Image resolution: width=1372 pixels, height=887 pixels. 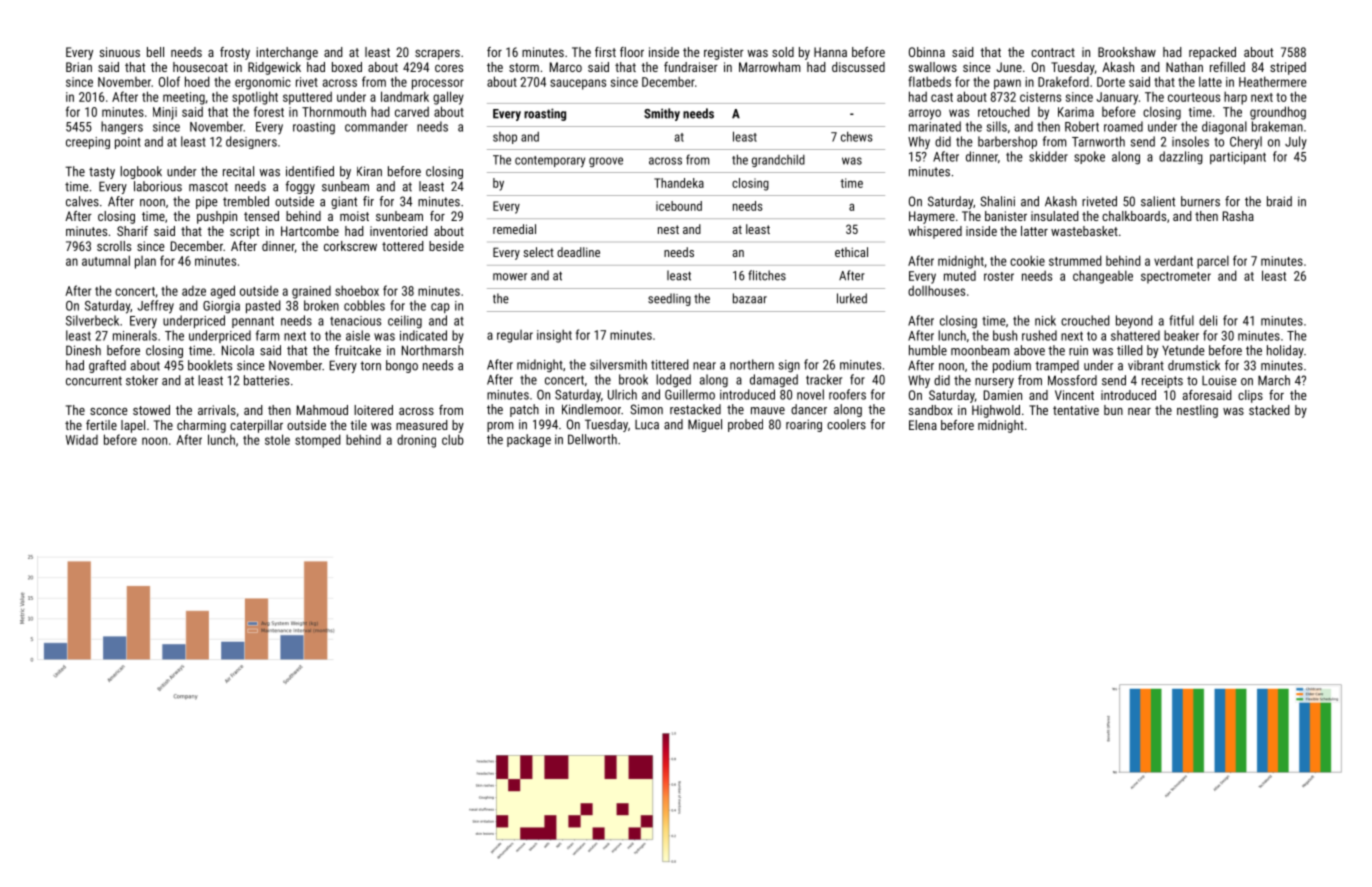 I want to click on Olof, so click(x=169, y=81).
